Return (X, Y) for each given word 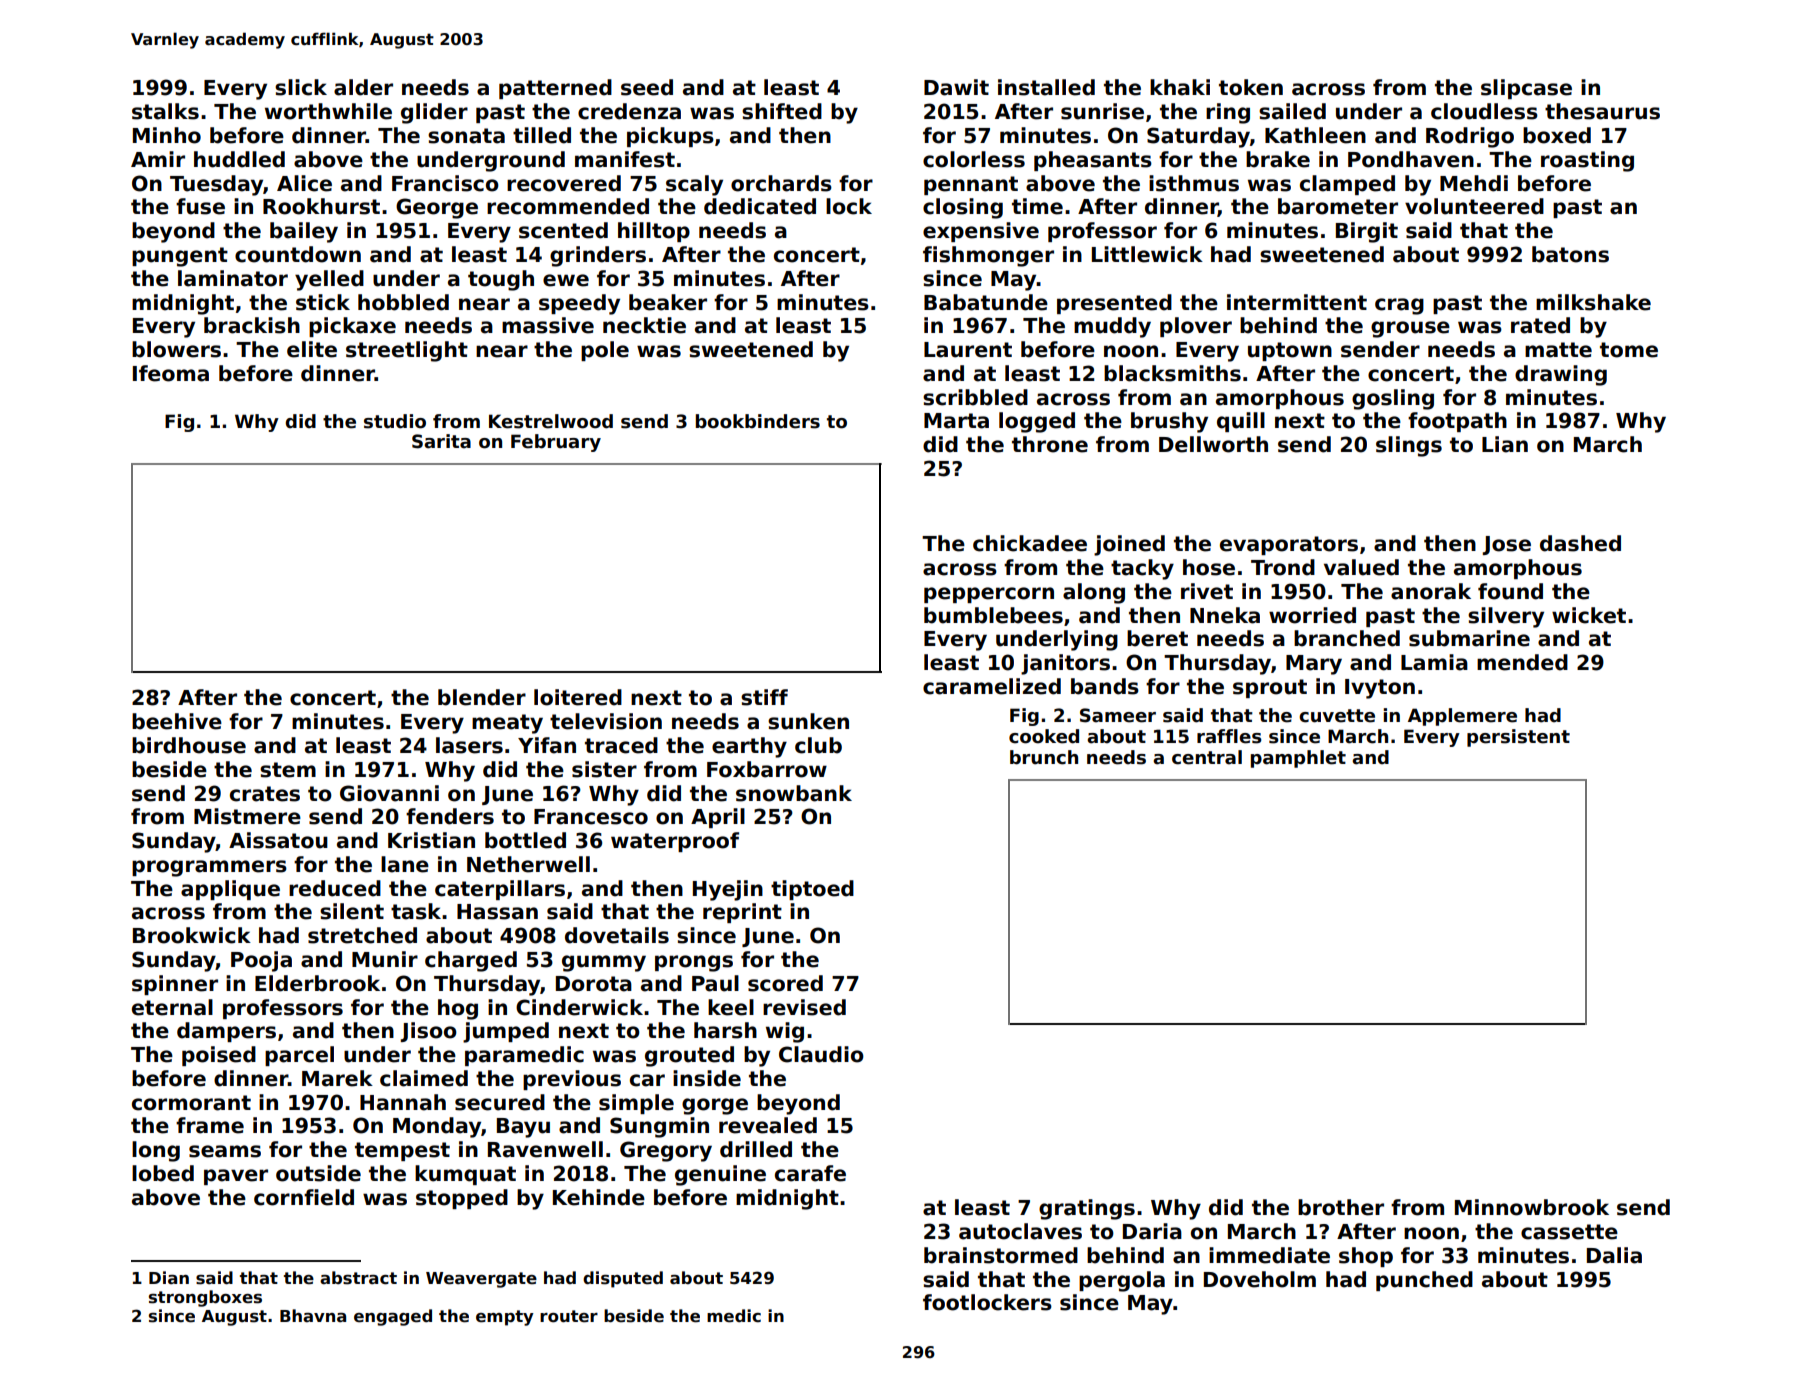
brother (1341, 1207)
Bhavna (313, 1315)
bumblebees (993, 615)
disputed (623, 1279)
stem (288, 770)
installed (1046, 87)
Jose (1507, 545)
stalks (165, 111)
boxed (1557, 135)
